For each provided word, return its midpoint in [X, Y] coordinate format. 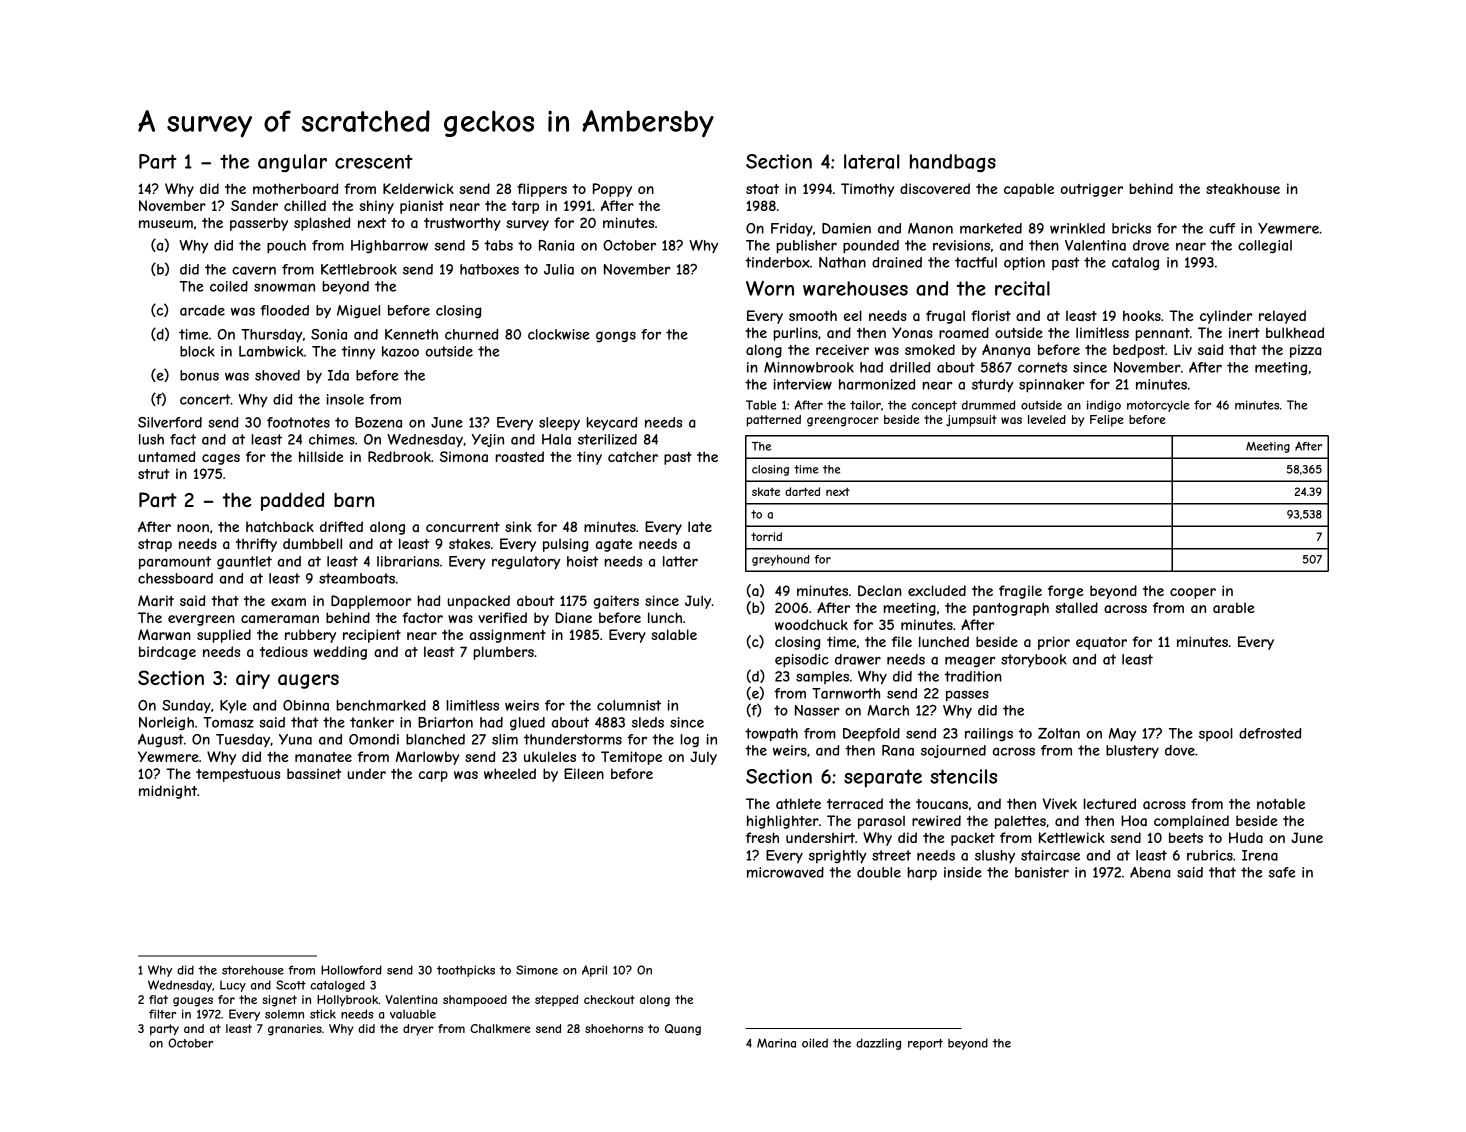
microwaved [785, 872]
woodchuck [811, 624]
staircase [1050, 855]
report [925, 1044]
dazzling [878, 1044]
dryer [418, 1030]
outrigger [1092, 190]
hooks [1142, 315]
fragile [1020, 592]
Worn [770, 288]
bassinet [314, 773]
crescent [374, 161]
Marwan [164, 634]
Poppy [612, 190]
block [197, 351]
